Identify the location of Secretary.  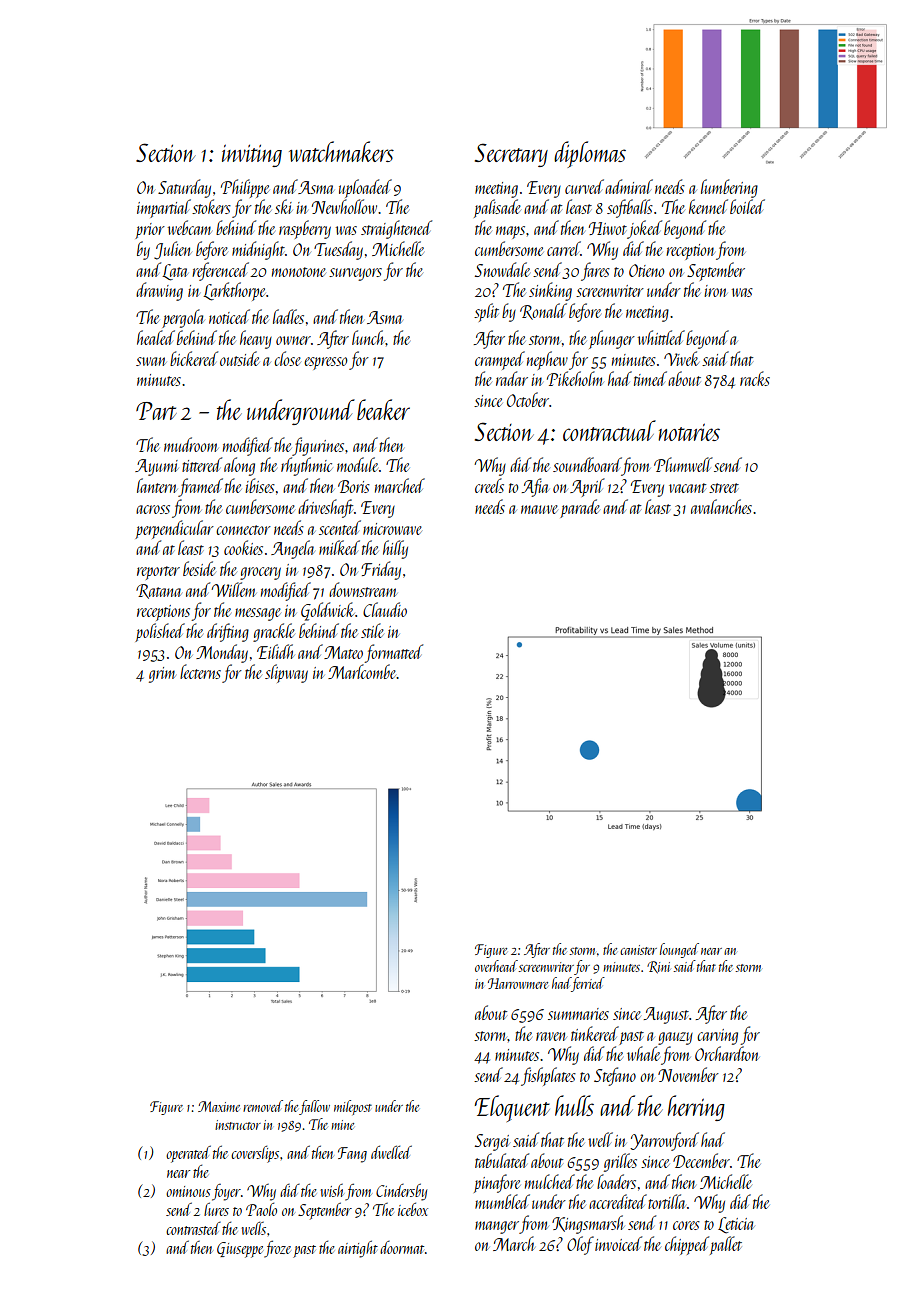
(511, 155).
